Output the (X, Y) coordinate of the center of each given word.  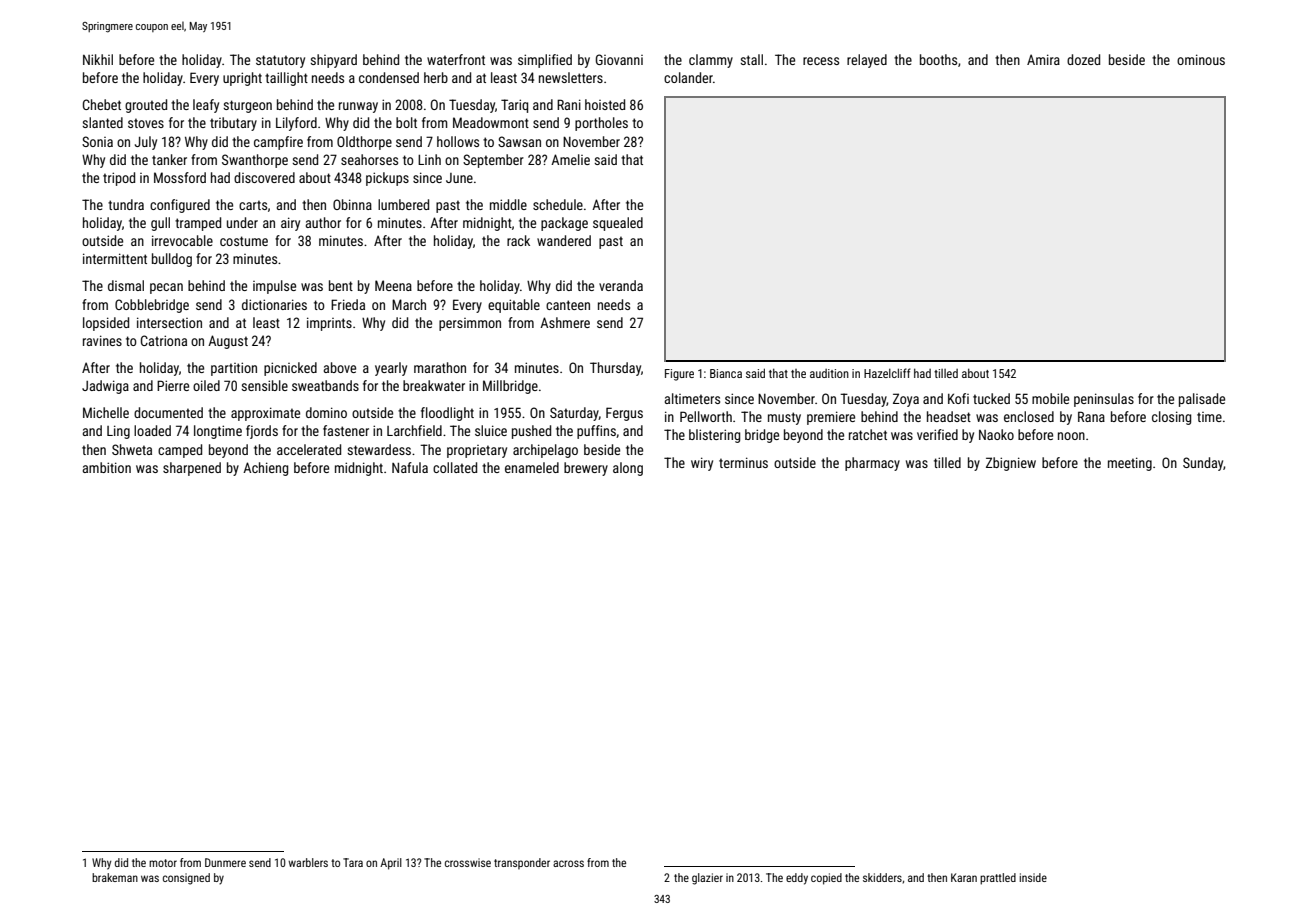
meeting (1130, 464)
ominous (1201, 59)
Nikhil (98, 59)
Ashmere (565, 322)
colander (688, 77)
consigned (186, 879)
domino (326, 412)
